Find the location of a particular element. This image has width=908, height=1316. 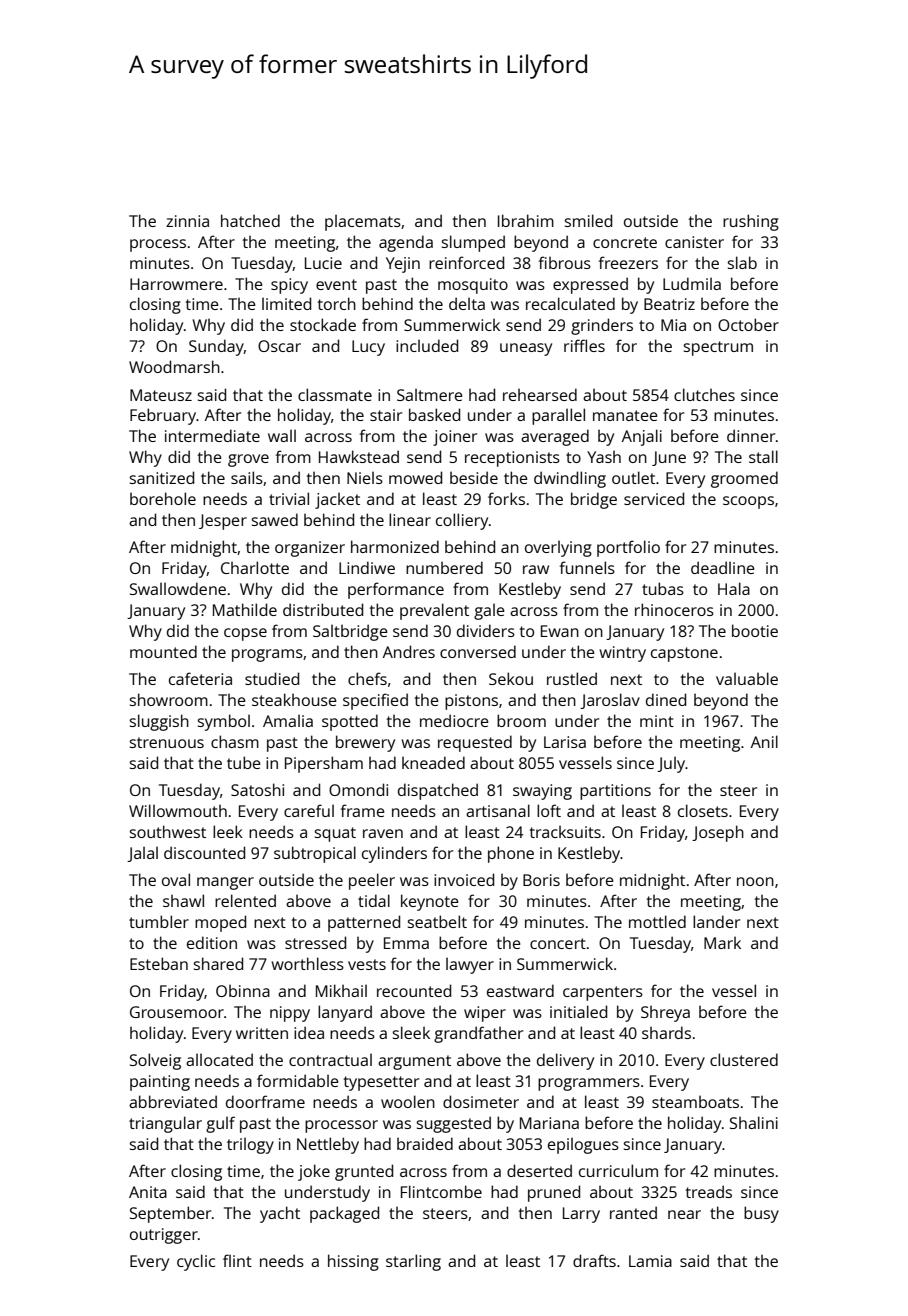

Boris is located at coordinates (541, 880).
